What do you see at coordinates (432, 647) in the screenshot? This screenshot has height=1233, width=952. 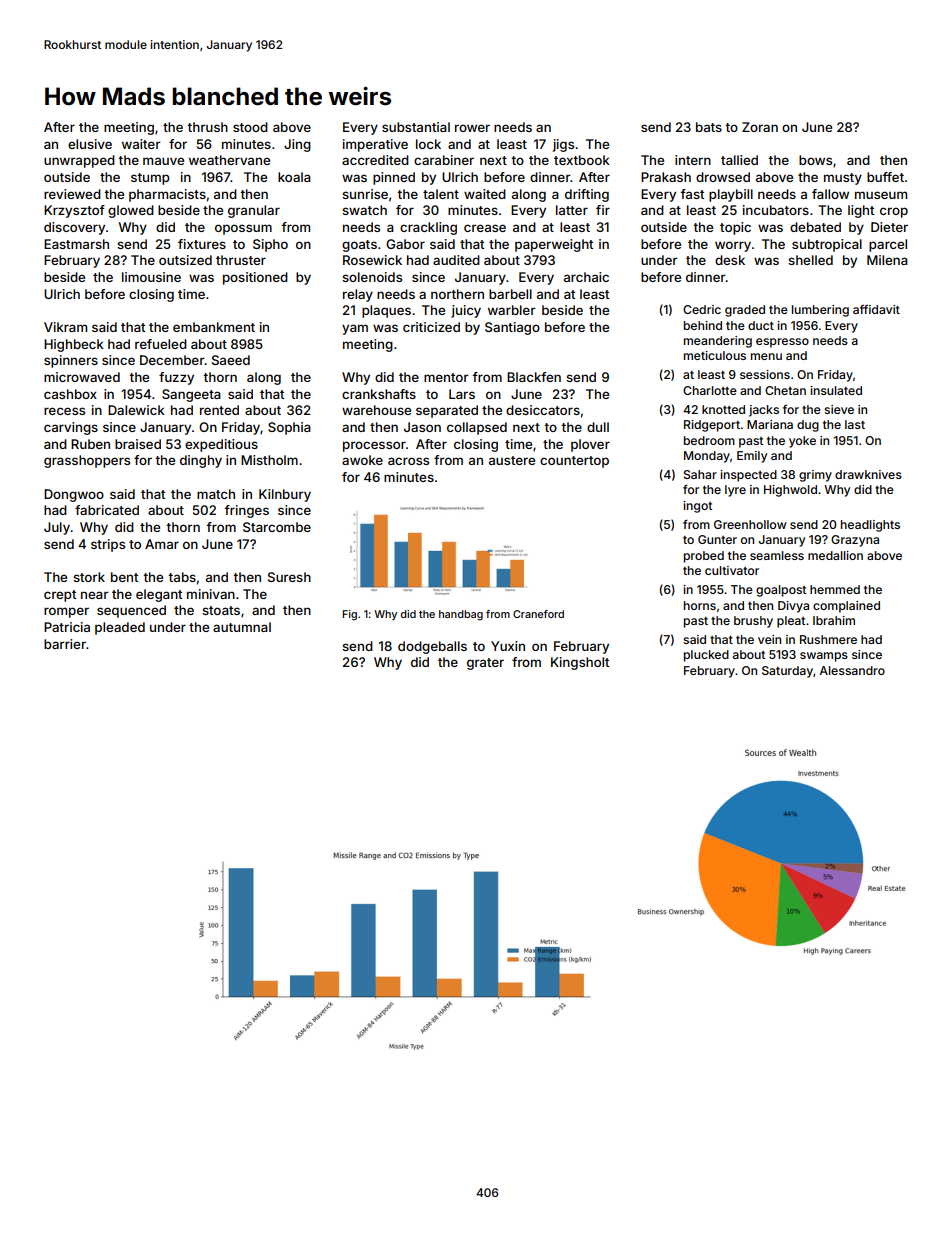 I see `dodgeballs` at bounding box center [432, 647].
